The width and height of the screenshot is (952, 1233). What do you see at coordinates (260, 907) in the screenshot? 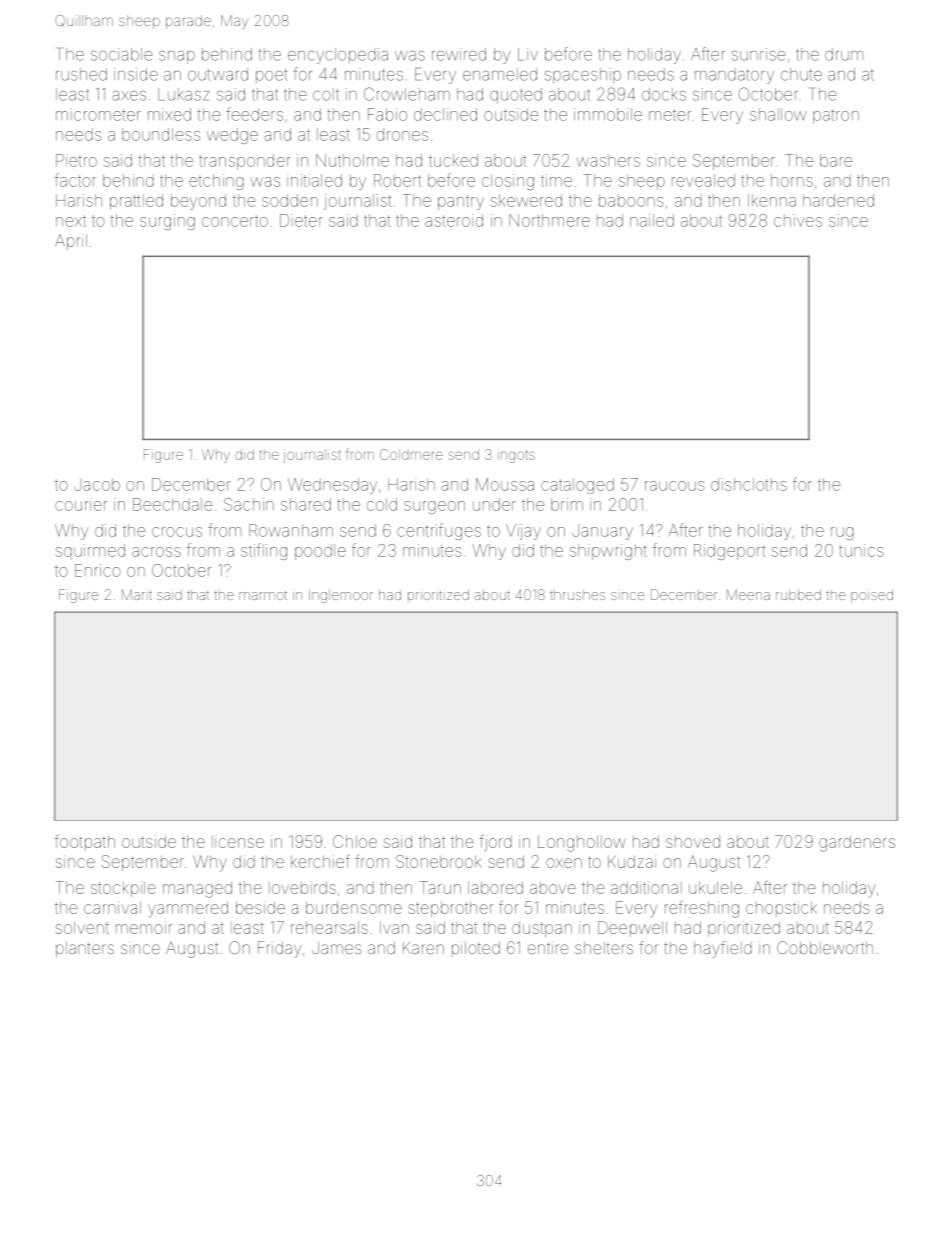
I see `beside` at bounding box center [260, 907].
